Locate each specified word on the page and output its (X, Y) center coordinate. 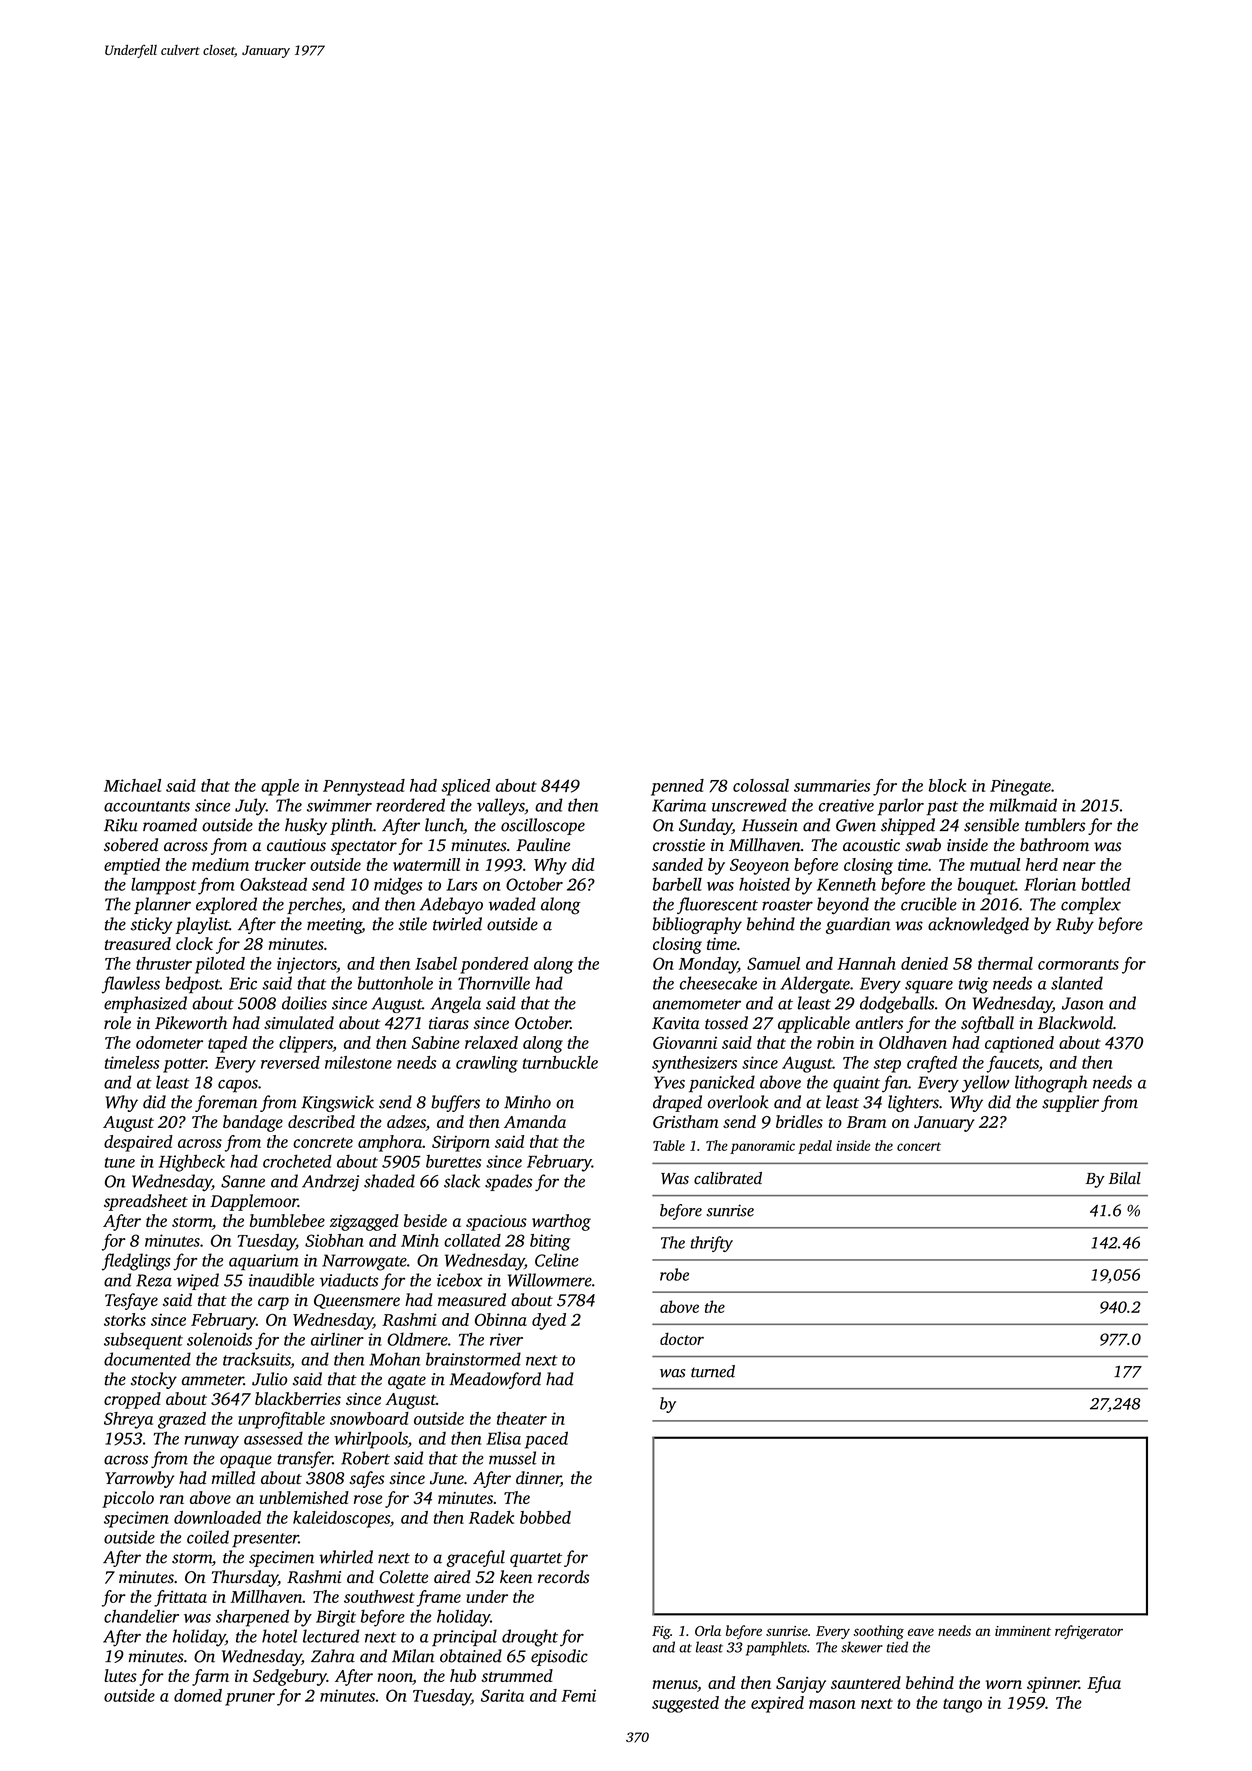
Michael (132, 785)
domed (198, 1695)
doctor (682, 1338)
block (947, 785)
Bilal (1125, 1178)
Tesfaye (131, 1301)
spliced (465, 787)
